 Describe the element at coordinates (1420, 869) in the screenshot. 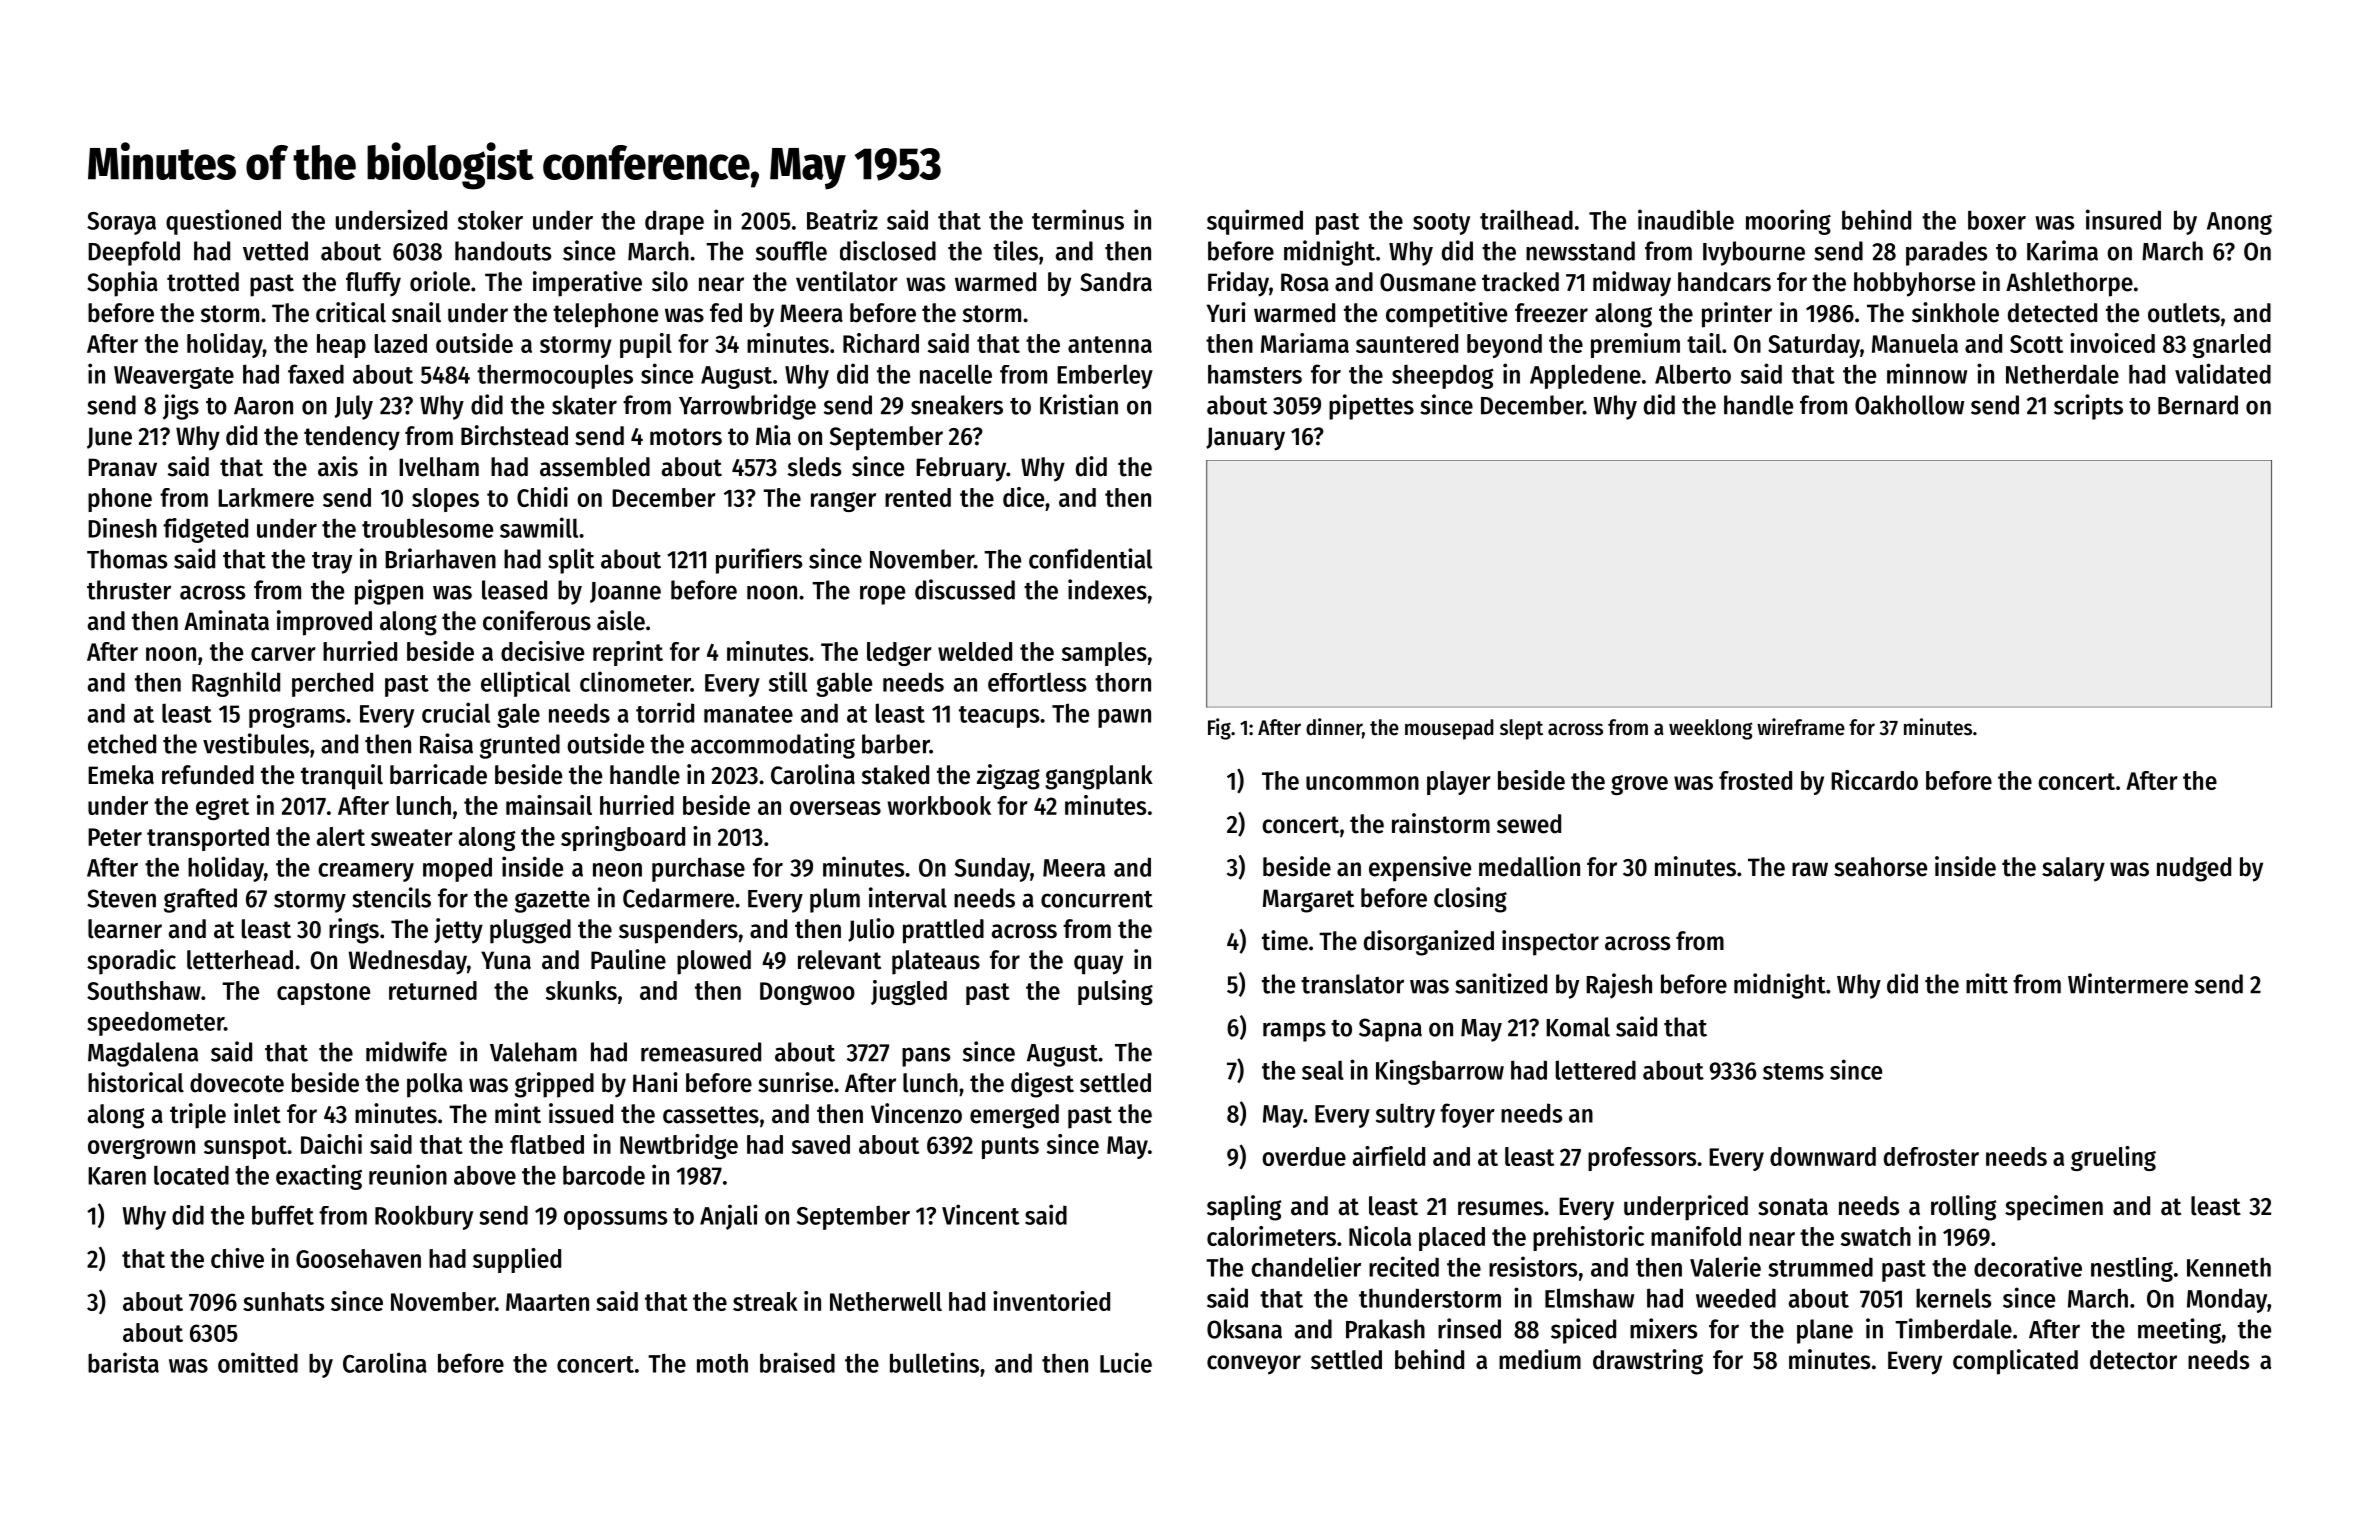

I see `expensive` at that location.
